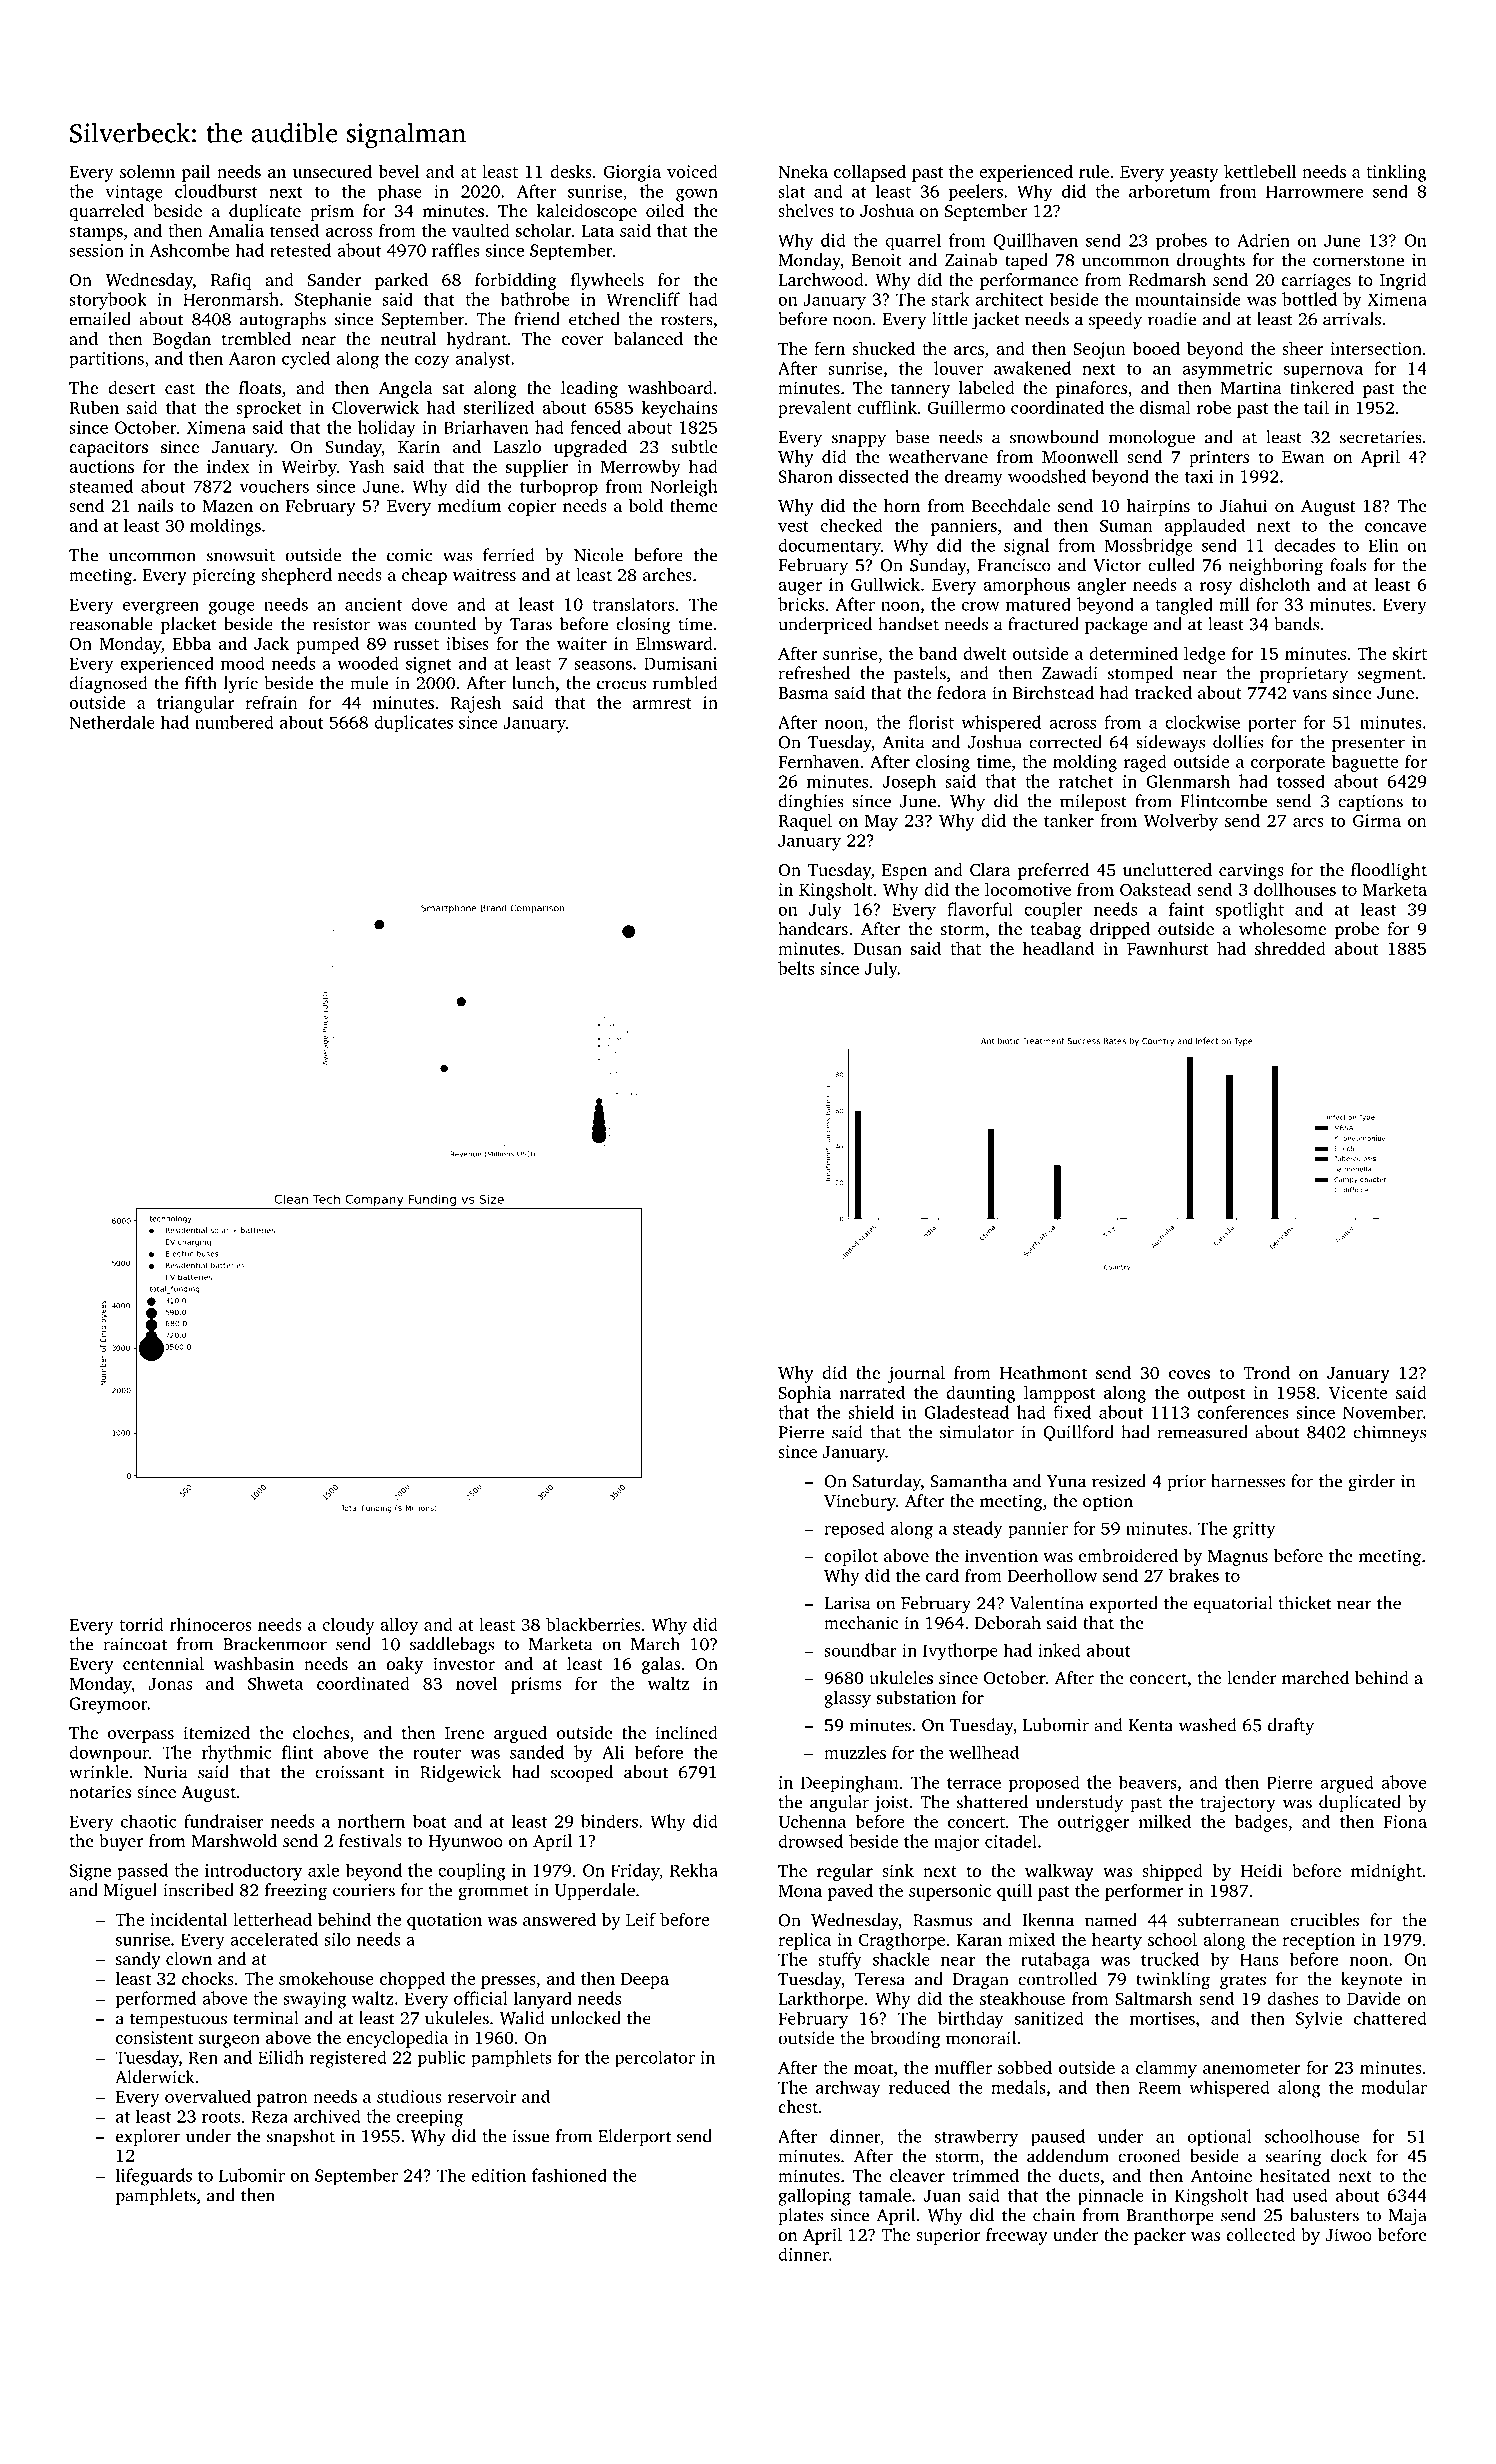  Describe the element at coordinates (1194, 174) in the screenshot. I see `yeasty` at that location.
